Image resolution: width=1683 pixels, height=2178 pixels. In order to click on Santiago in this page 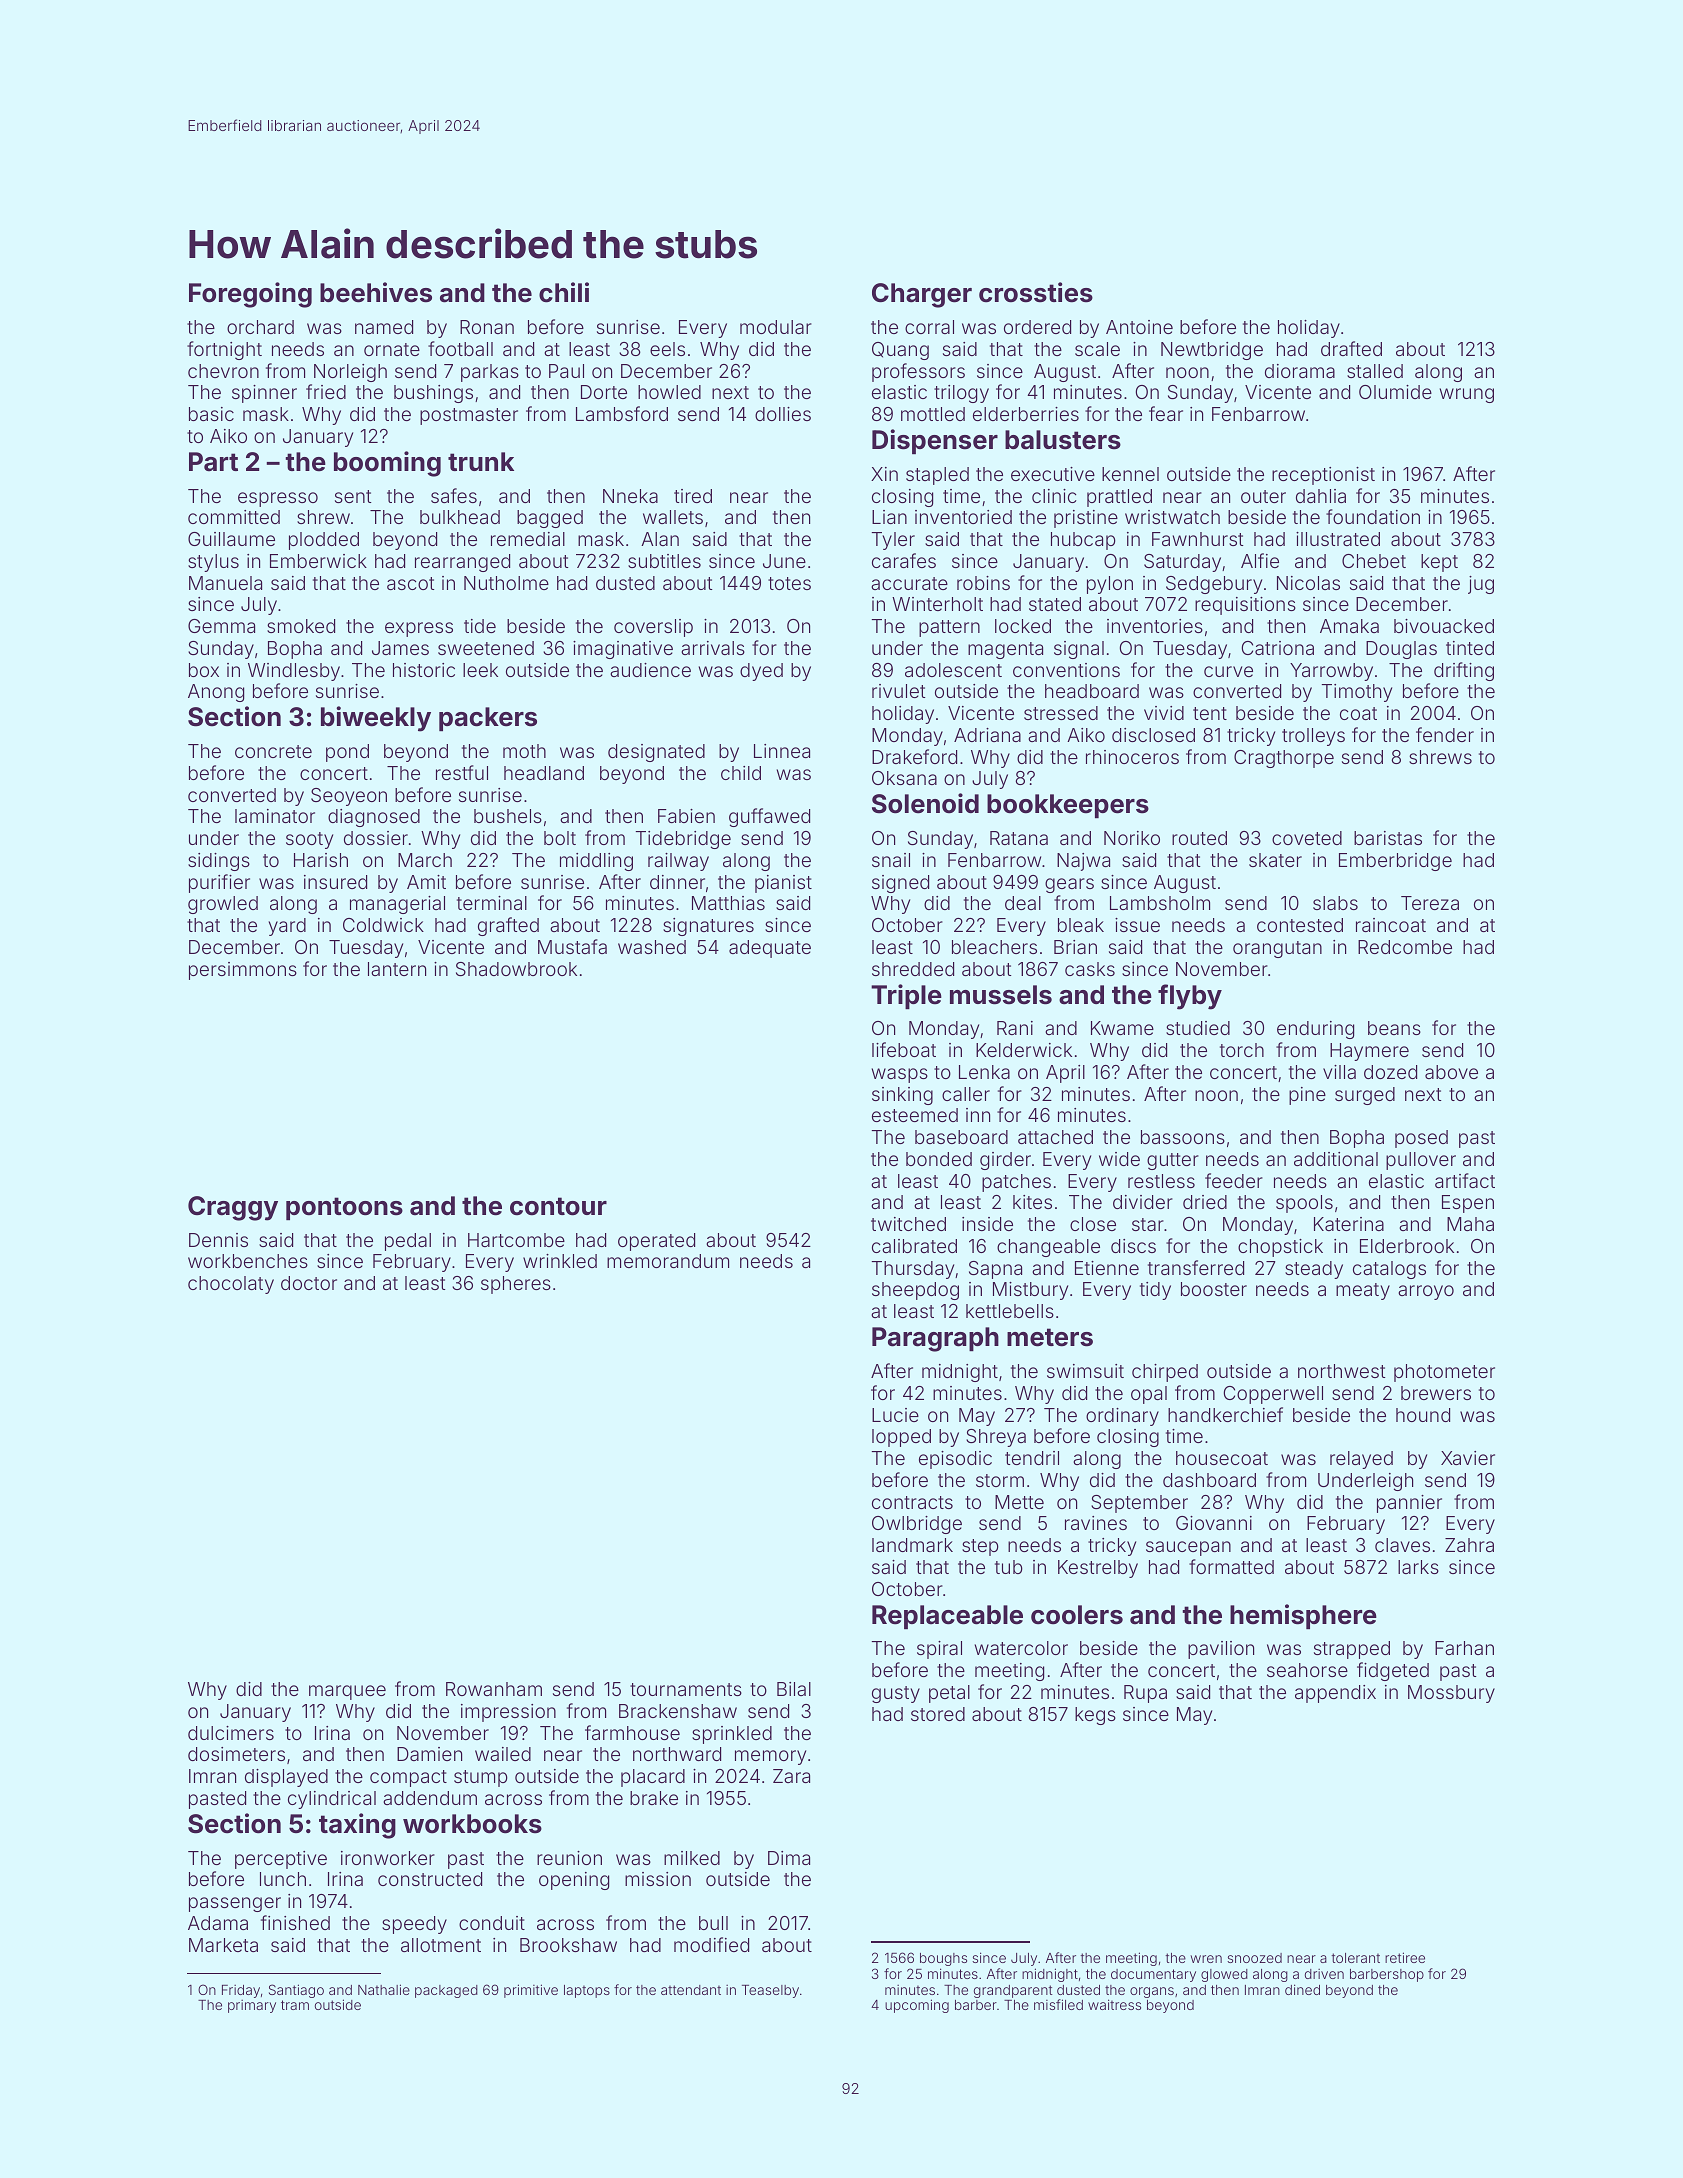, I will do `click(296, 1991)`.
